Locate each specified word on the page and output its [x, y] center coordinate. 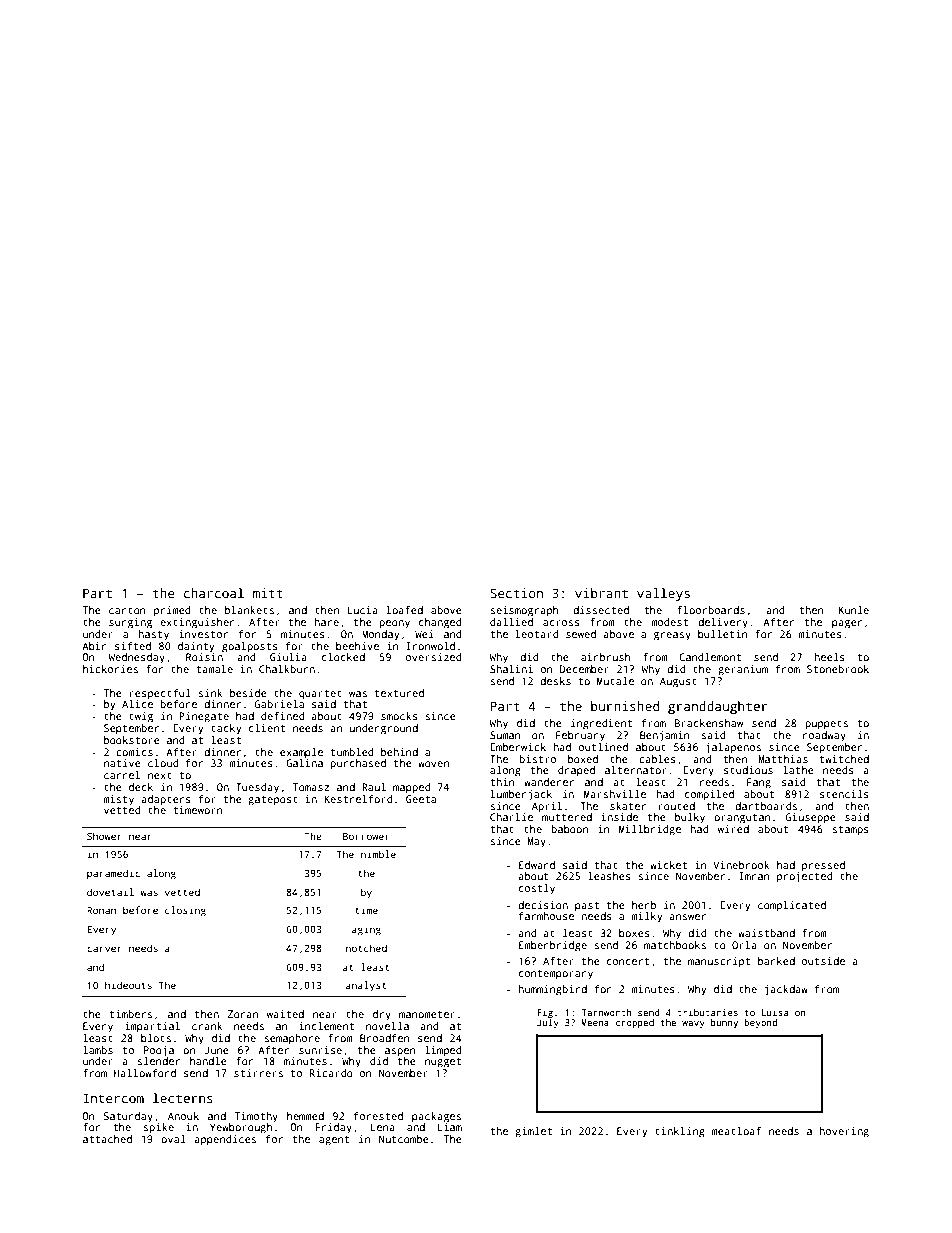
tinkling [680, 1132]
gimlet [533, 1132]
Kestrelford [358, 799]
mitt [268, 593]
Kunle [854, 610]
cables [657, 759]
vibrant [601, 593]
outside [823, 961]
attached [107, 1139]
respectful [160, 694]
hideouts [128, 985]
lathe [798, 770]
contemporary [556, 975]
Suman [505, 735]
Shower [104, 836]
